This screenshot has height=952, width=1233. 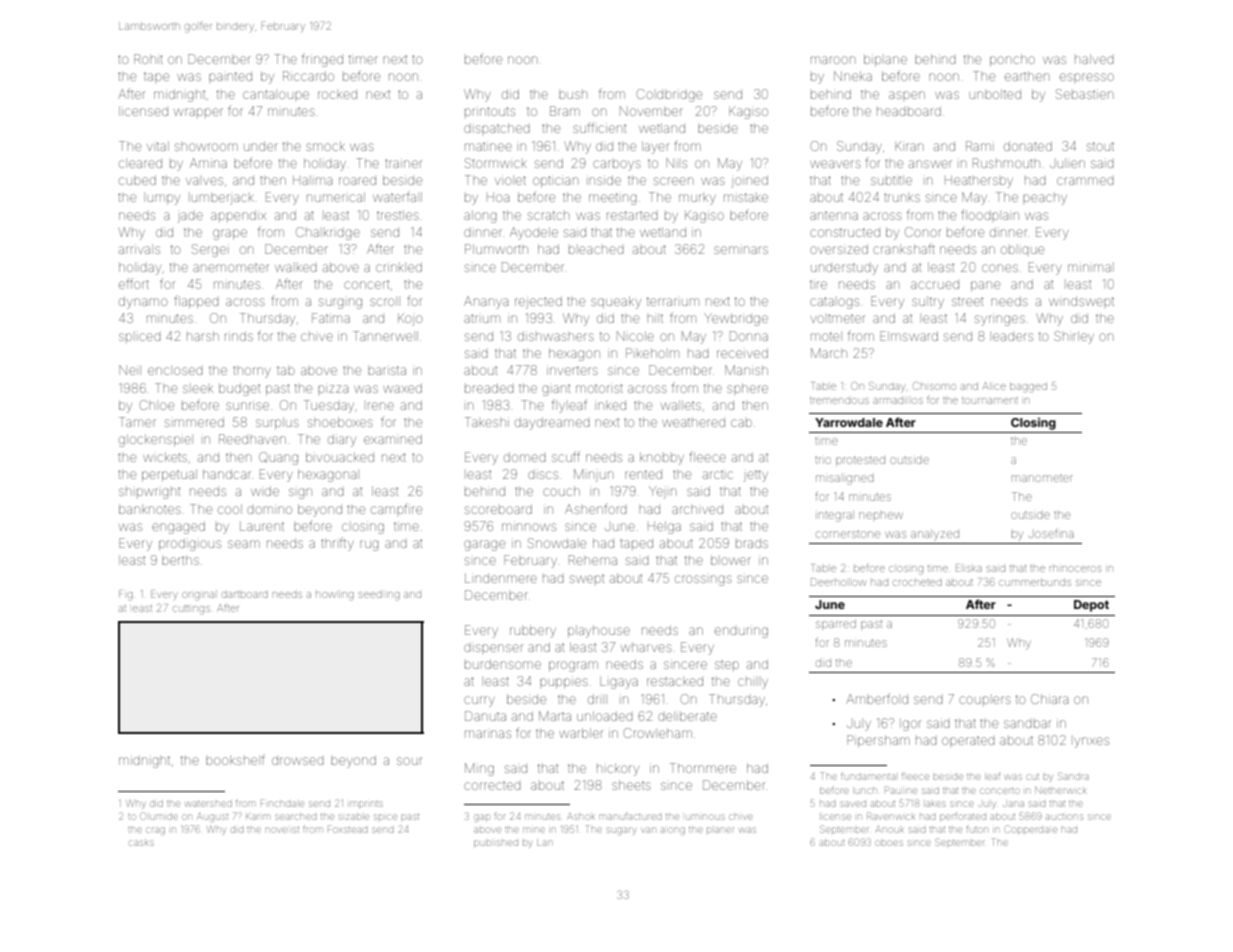 I want to click on sunrise, so click(x=247, y=406).
